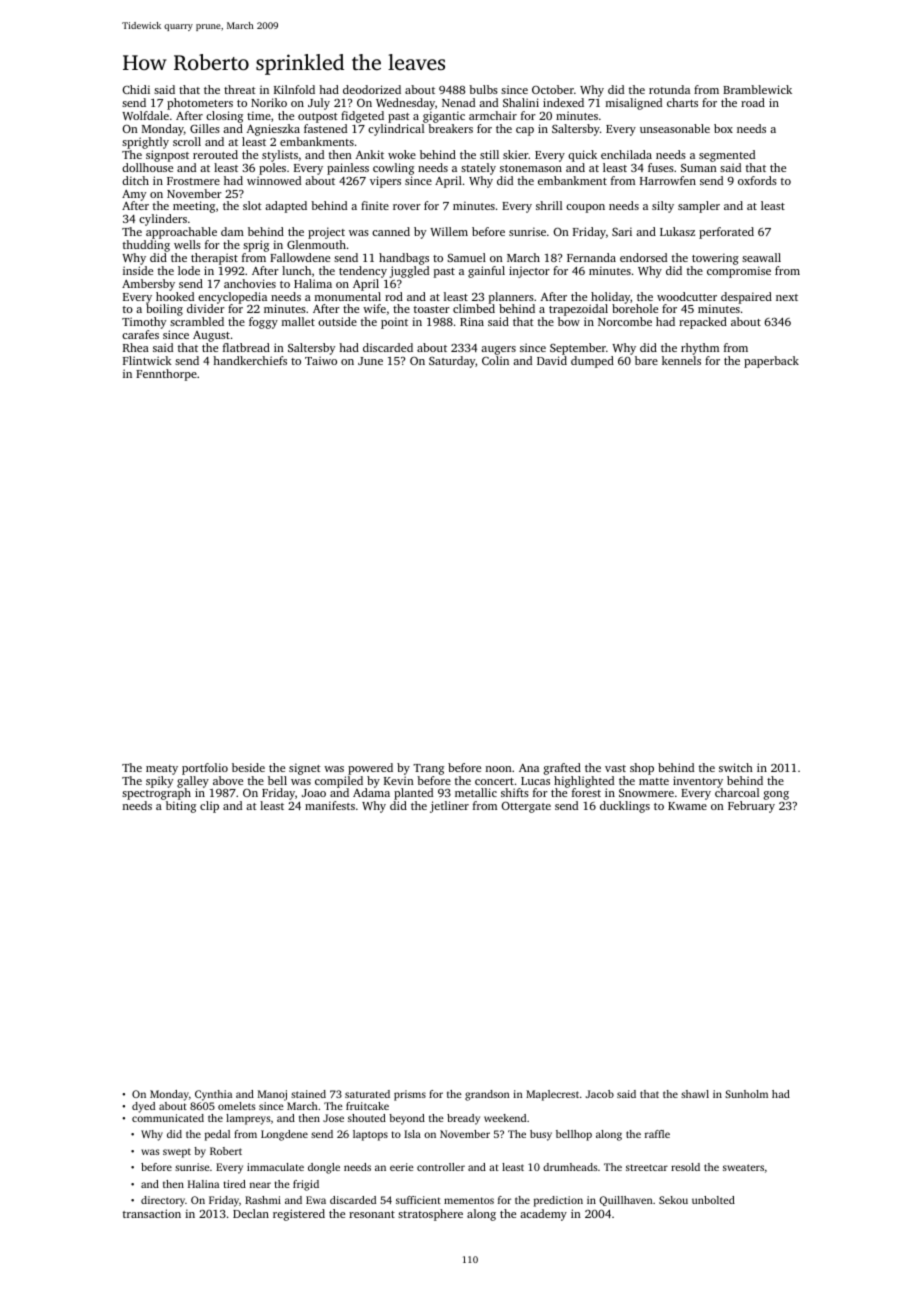 This screenshot has width=924, height=1308. What do you see at coordinates (164, 310) in the screenshot?
I see `boiling` at bounding box center [164, 310].
